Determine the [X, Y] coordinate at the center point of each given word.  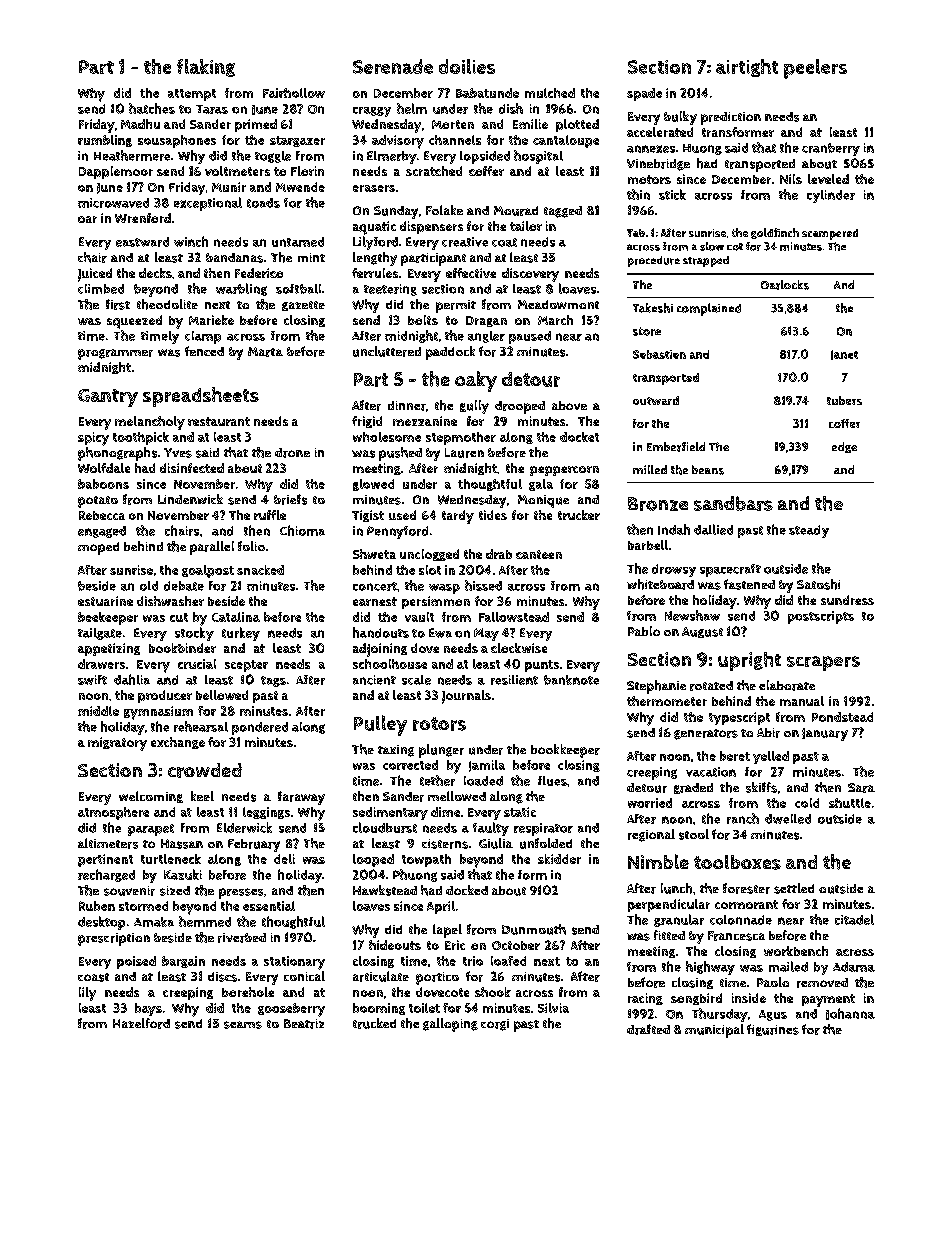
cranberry [831, 149]
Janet [844, 355]
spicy [93, 439]
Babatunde [487, 93]
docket [579, 437]
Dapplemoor [116, 172]
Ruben [97, 906]
